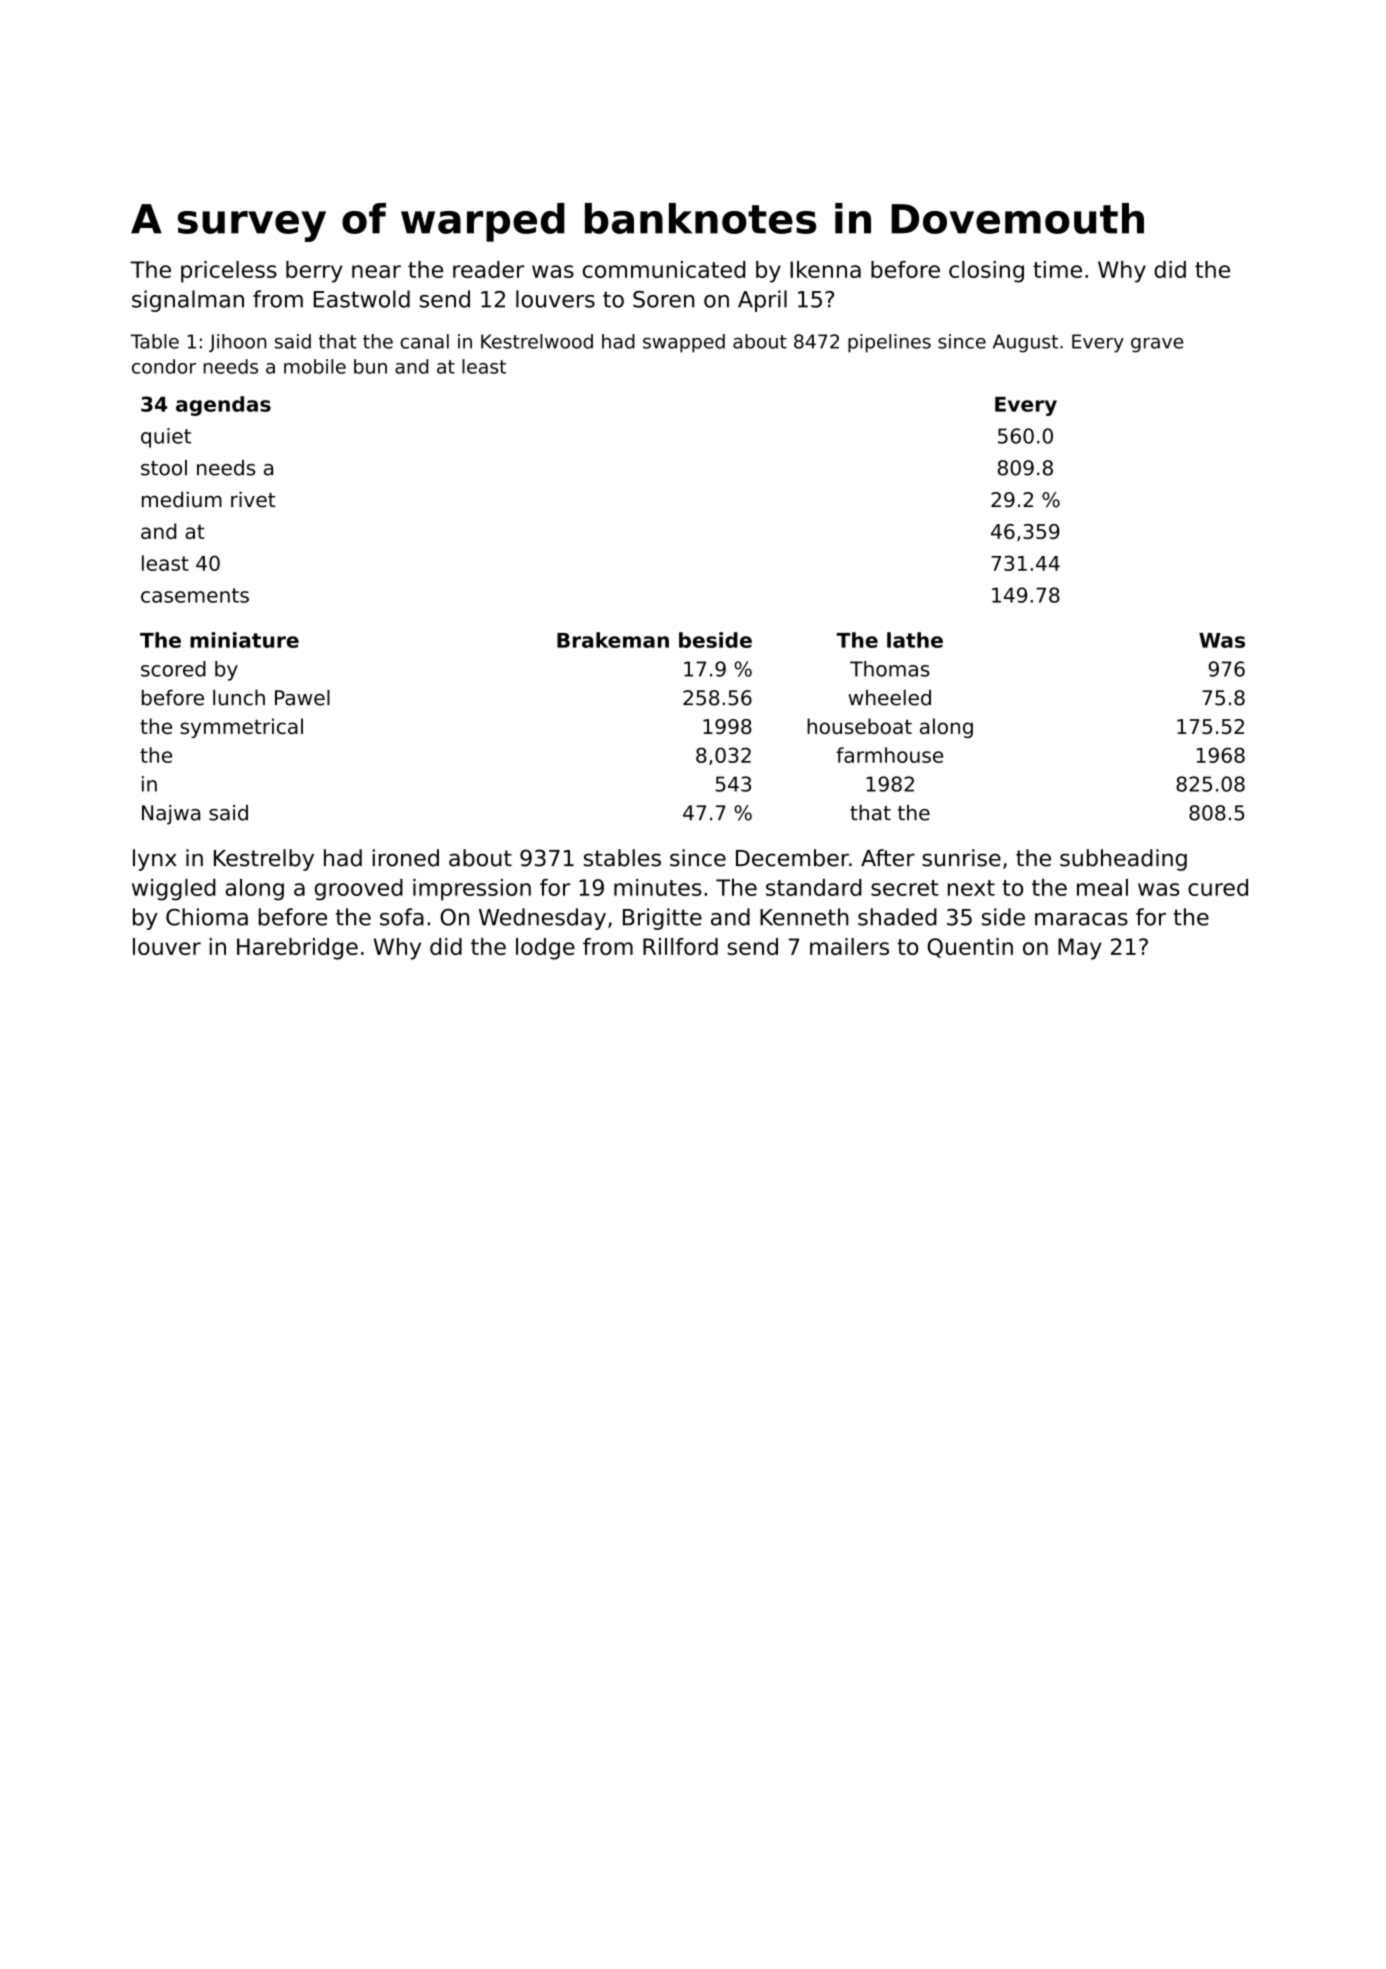 The height and width of the image is (1969, 1386). Describe the element at coordinates (182, 499) in the image. I see `medium` at that location.
